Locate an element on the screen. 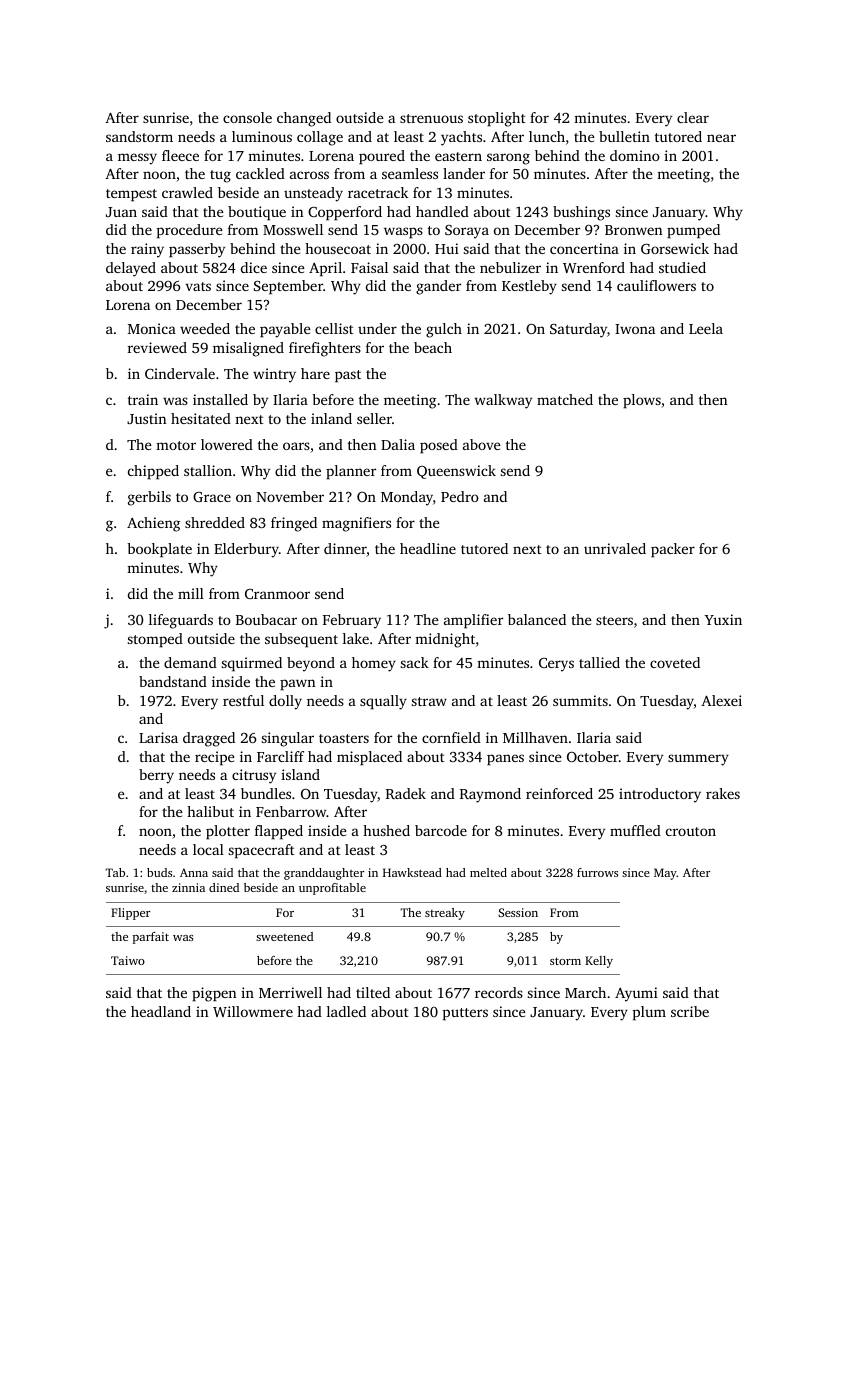 This screenshot has width=849, height=1400. putters is located at coordinates (465, 1014).
